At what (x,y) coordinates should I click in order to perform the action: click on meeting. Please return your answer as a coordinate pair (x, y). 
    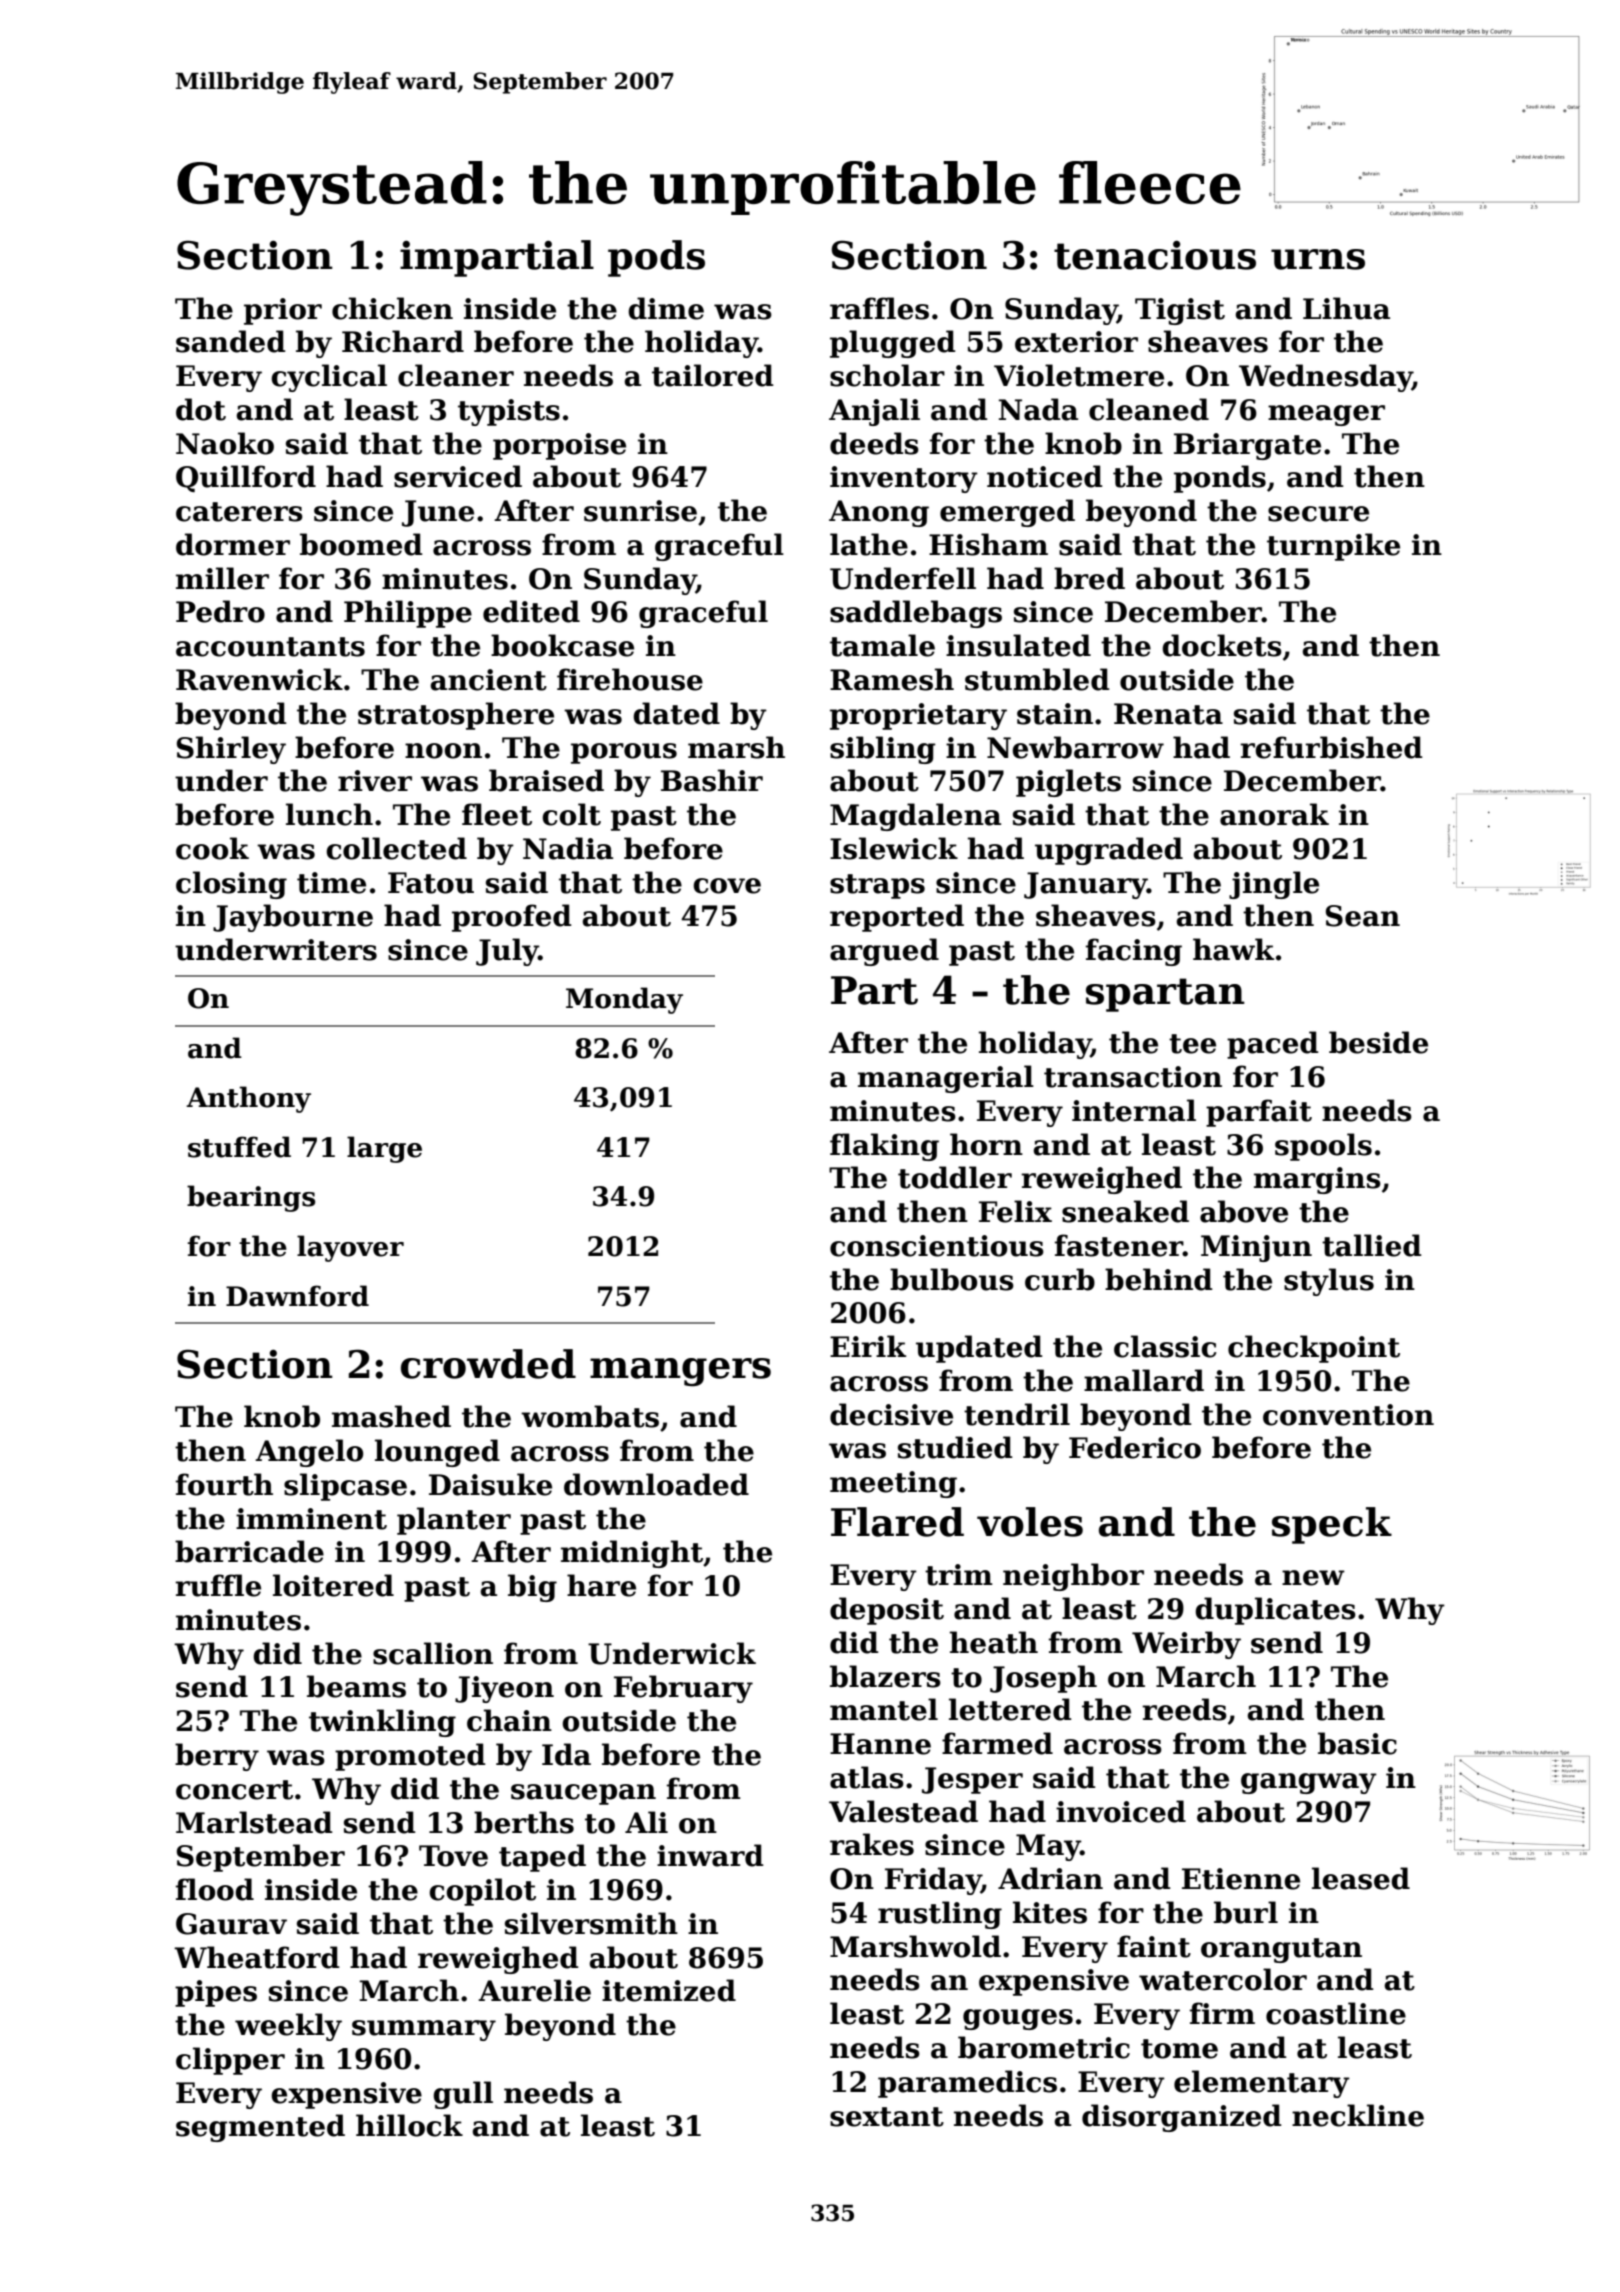
    Looking at the image, I should click on (893, 1484).
